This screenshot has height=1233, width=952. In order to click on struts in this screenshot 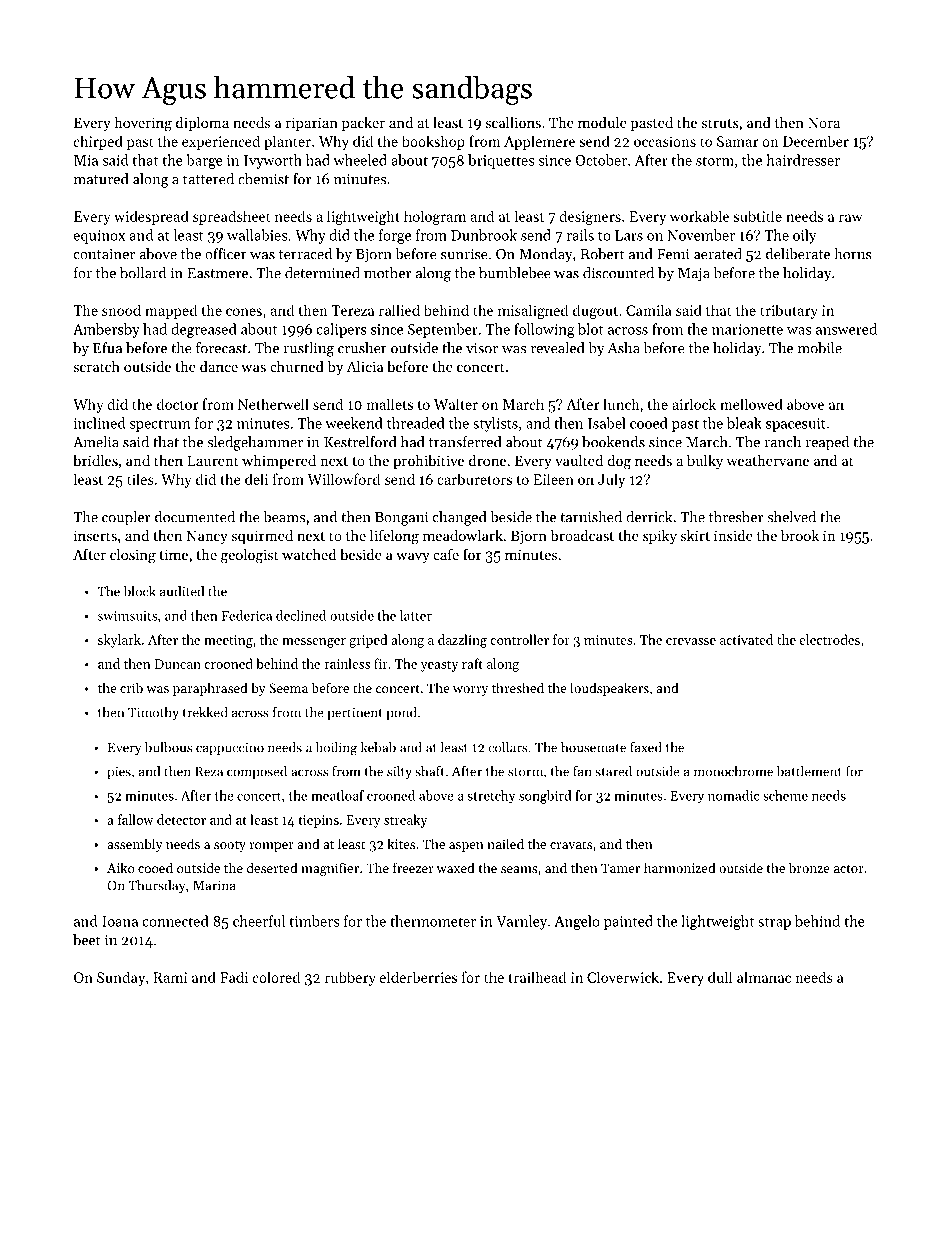, I will do `click(720, 123)`.
